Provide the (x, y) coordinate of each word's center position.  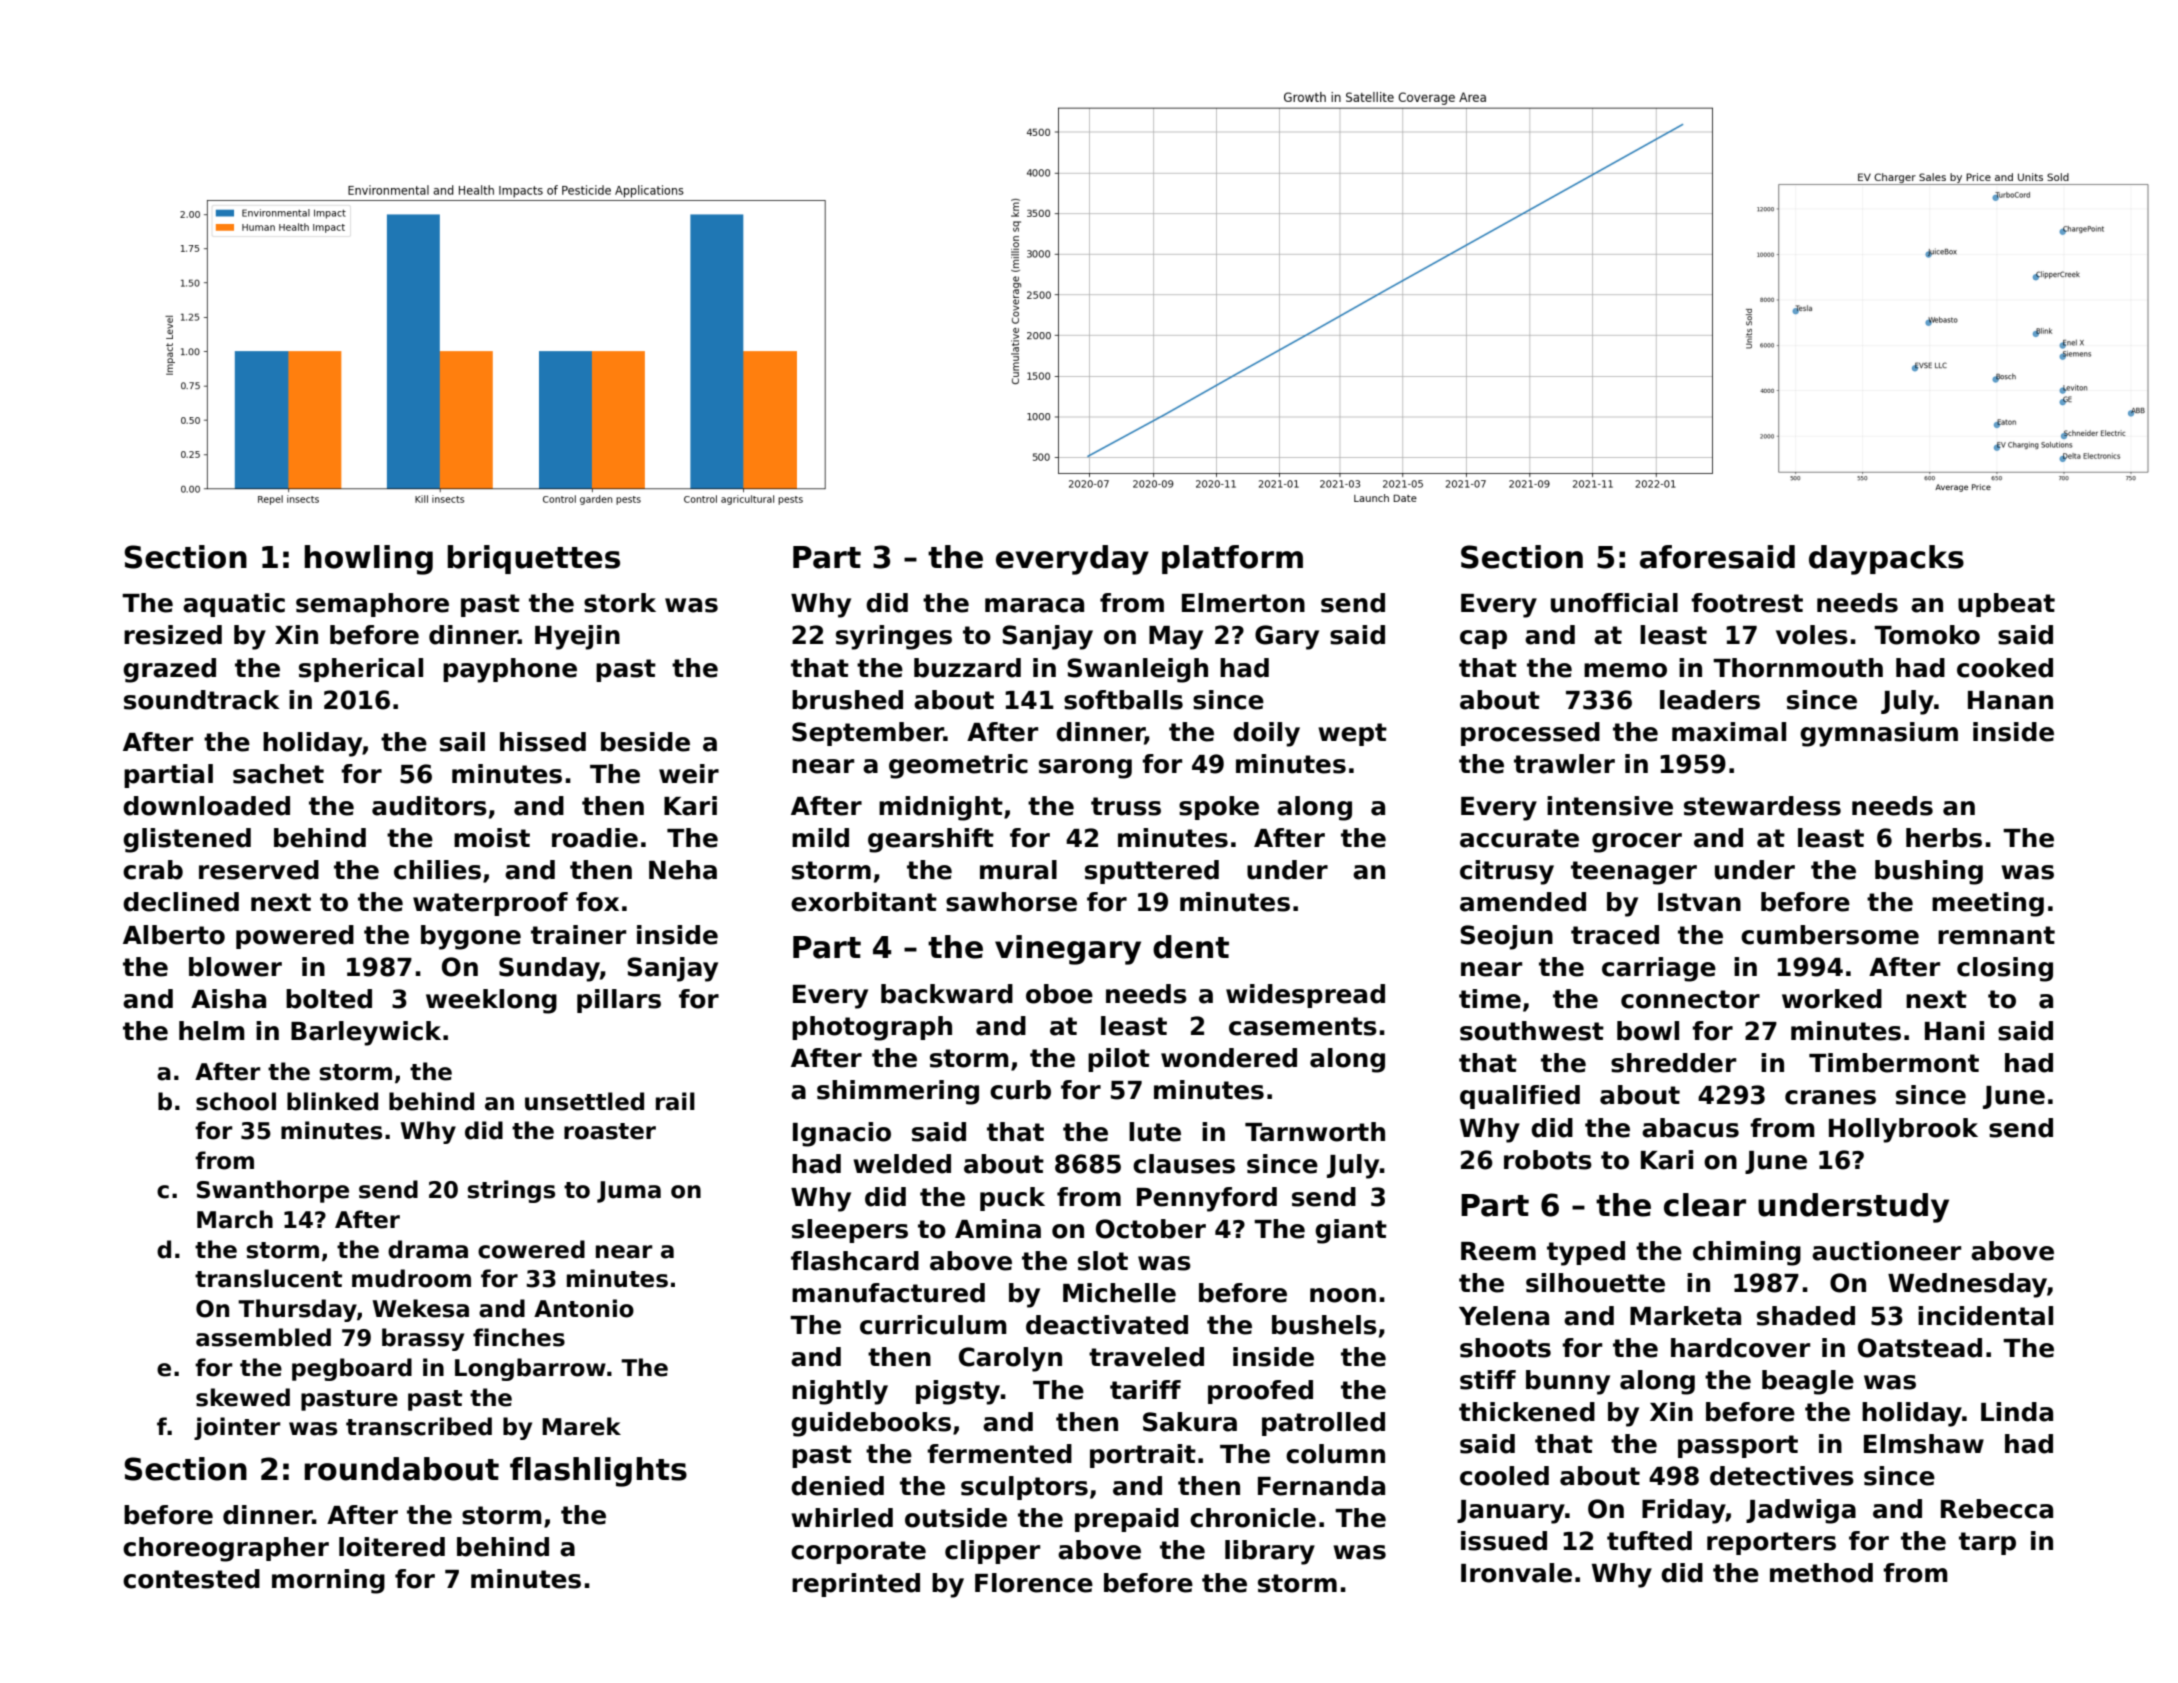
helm (212, 1031)
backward (947, 994)
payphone (510, 670)
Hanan (2010, 700)
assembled (263, 1337)
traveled (1146, 1357)
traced (1615, 935)
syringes (894, 637)
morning (328, 1581)
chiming (1747, 1253)
